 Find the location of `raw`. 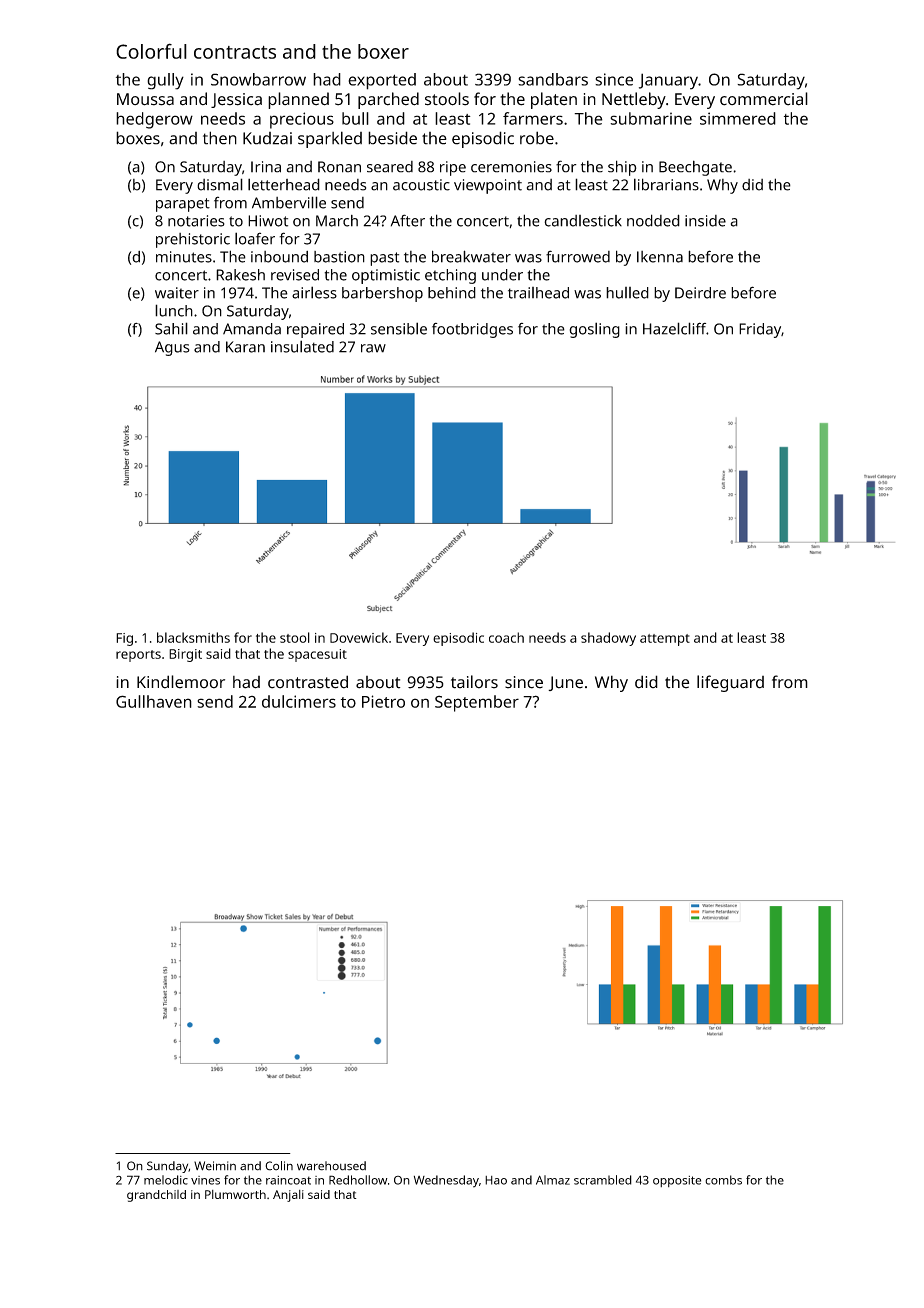

raw is located at coordinates (373, 348).
